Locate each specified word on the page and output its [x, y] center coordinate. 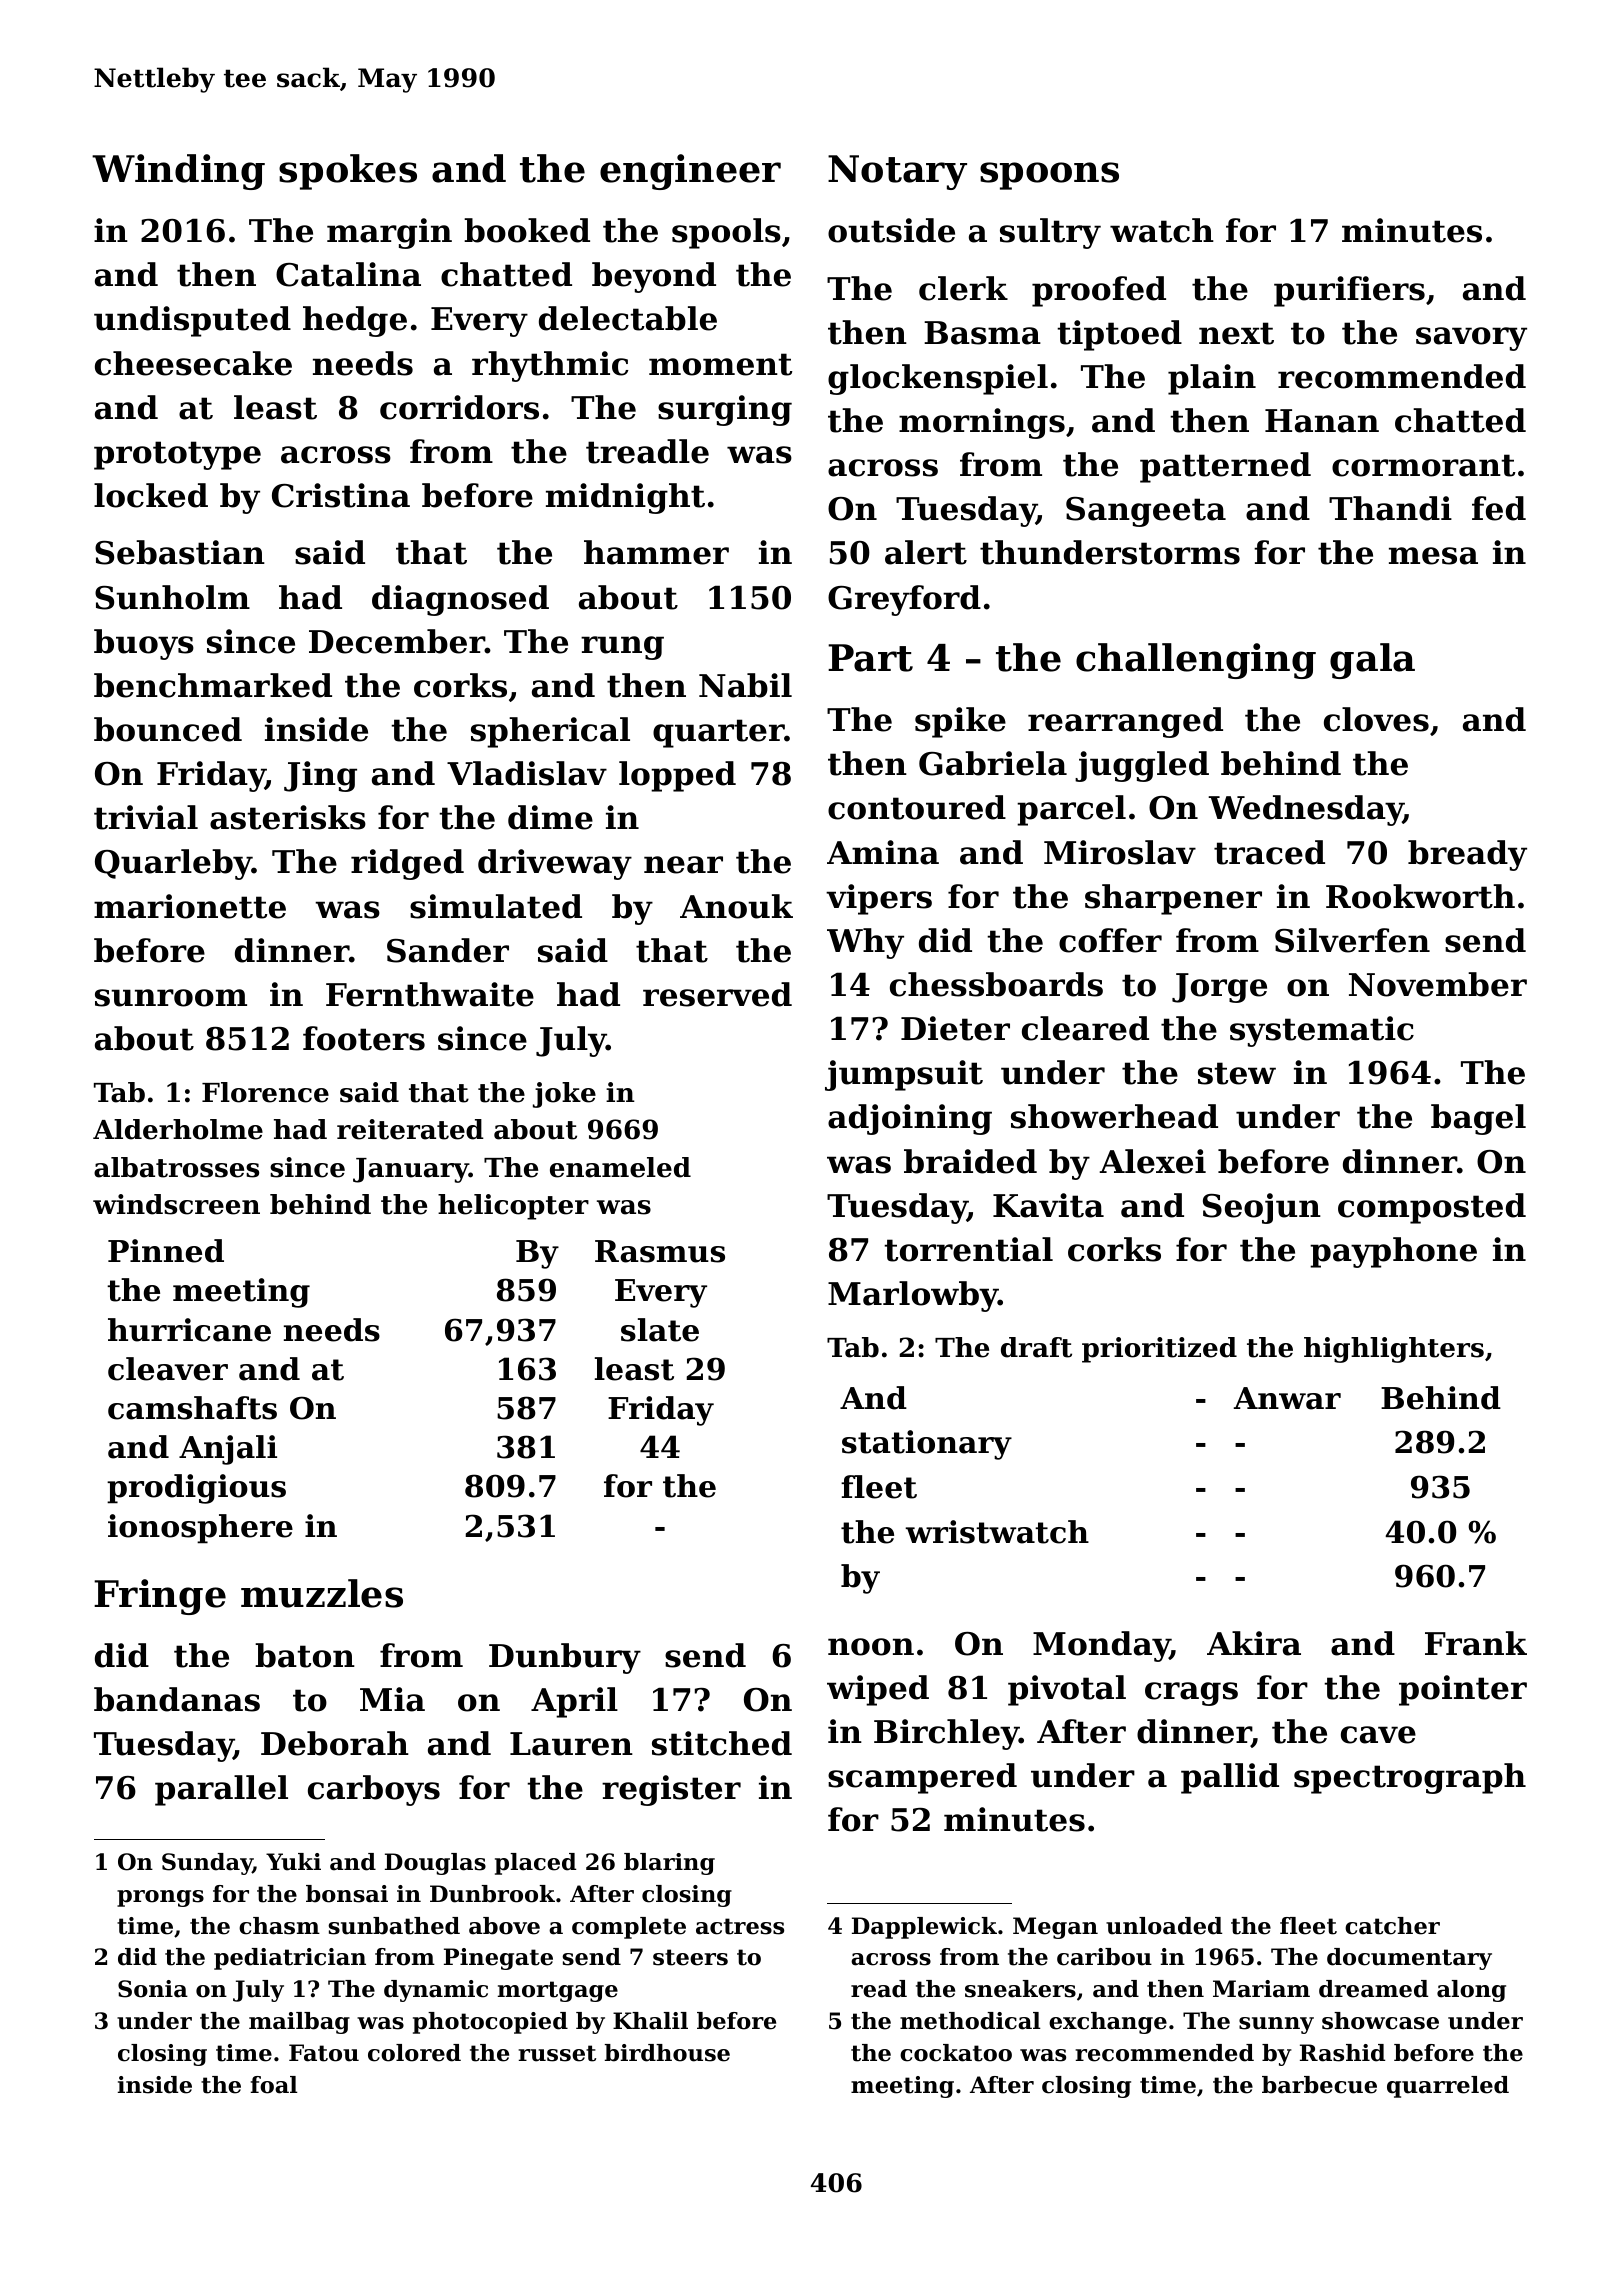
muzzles [322, 1593]
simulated [496, 906]
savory [1471, 339]
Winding [178, 172]
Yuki [293, 1862]
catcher [1392, 1926]
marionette [190, 906]
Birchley [946, 1734]
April [574, 1702]
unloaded [1164, 1926]
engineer [690, 172]
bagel [1478, 1119]
